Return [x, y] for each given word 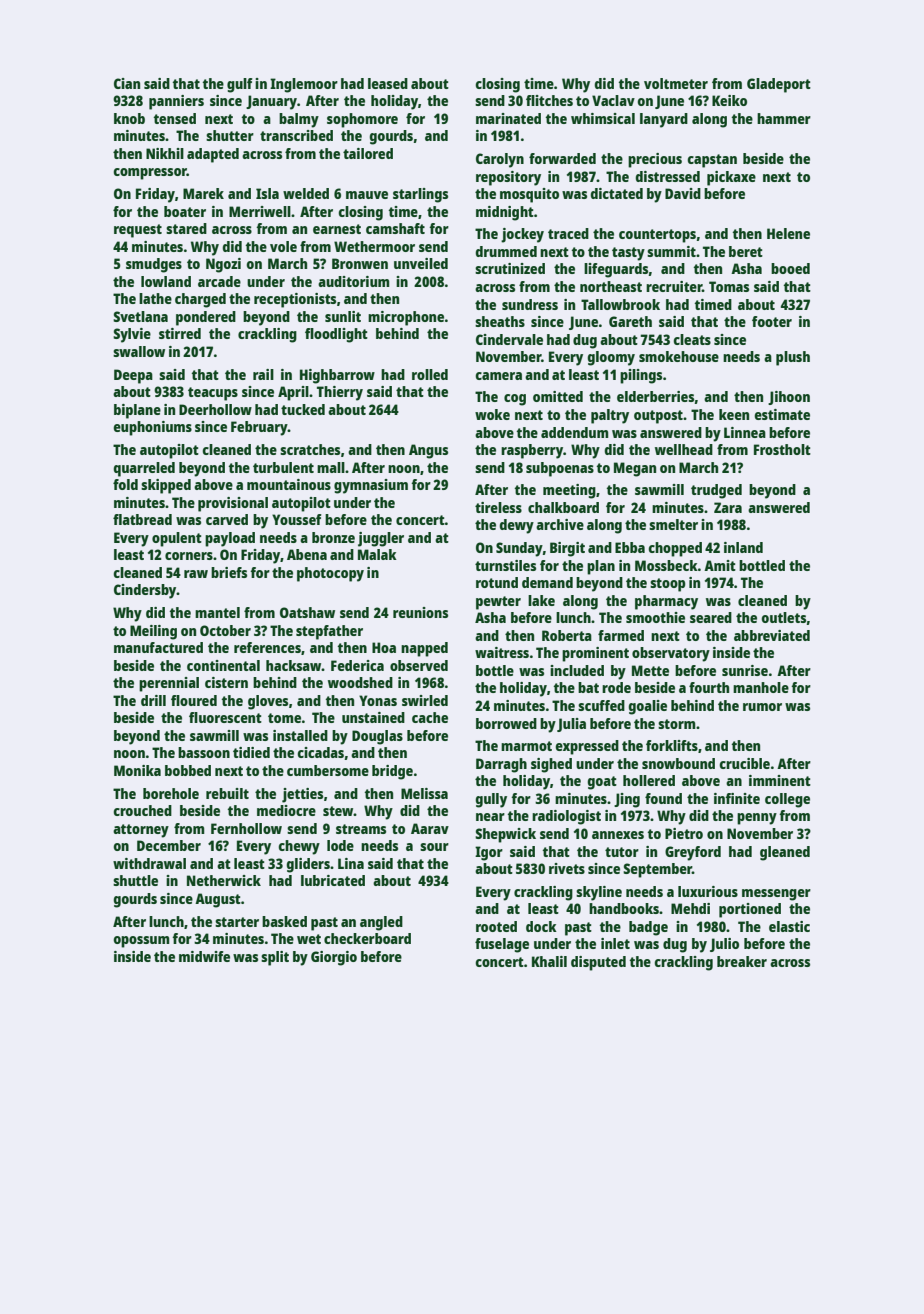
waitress [502, 652]
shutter [230, 135]
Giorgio [334, 958]
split [275, 958]
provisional [233, 504]
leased [388, 83]
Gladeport [779, 85]
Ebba [630, 547]
